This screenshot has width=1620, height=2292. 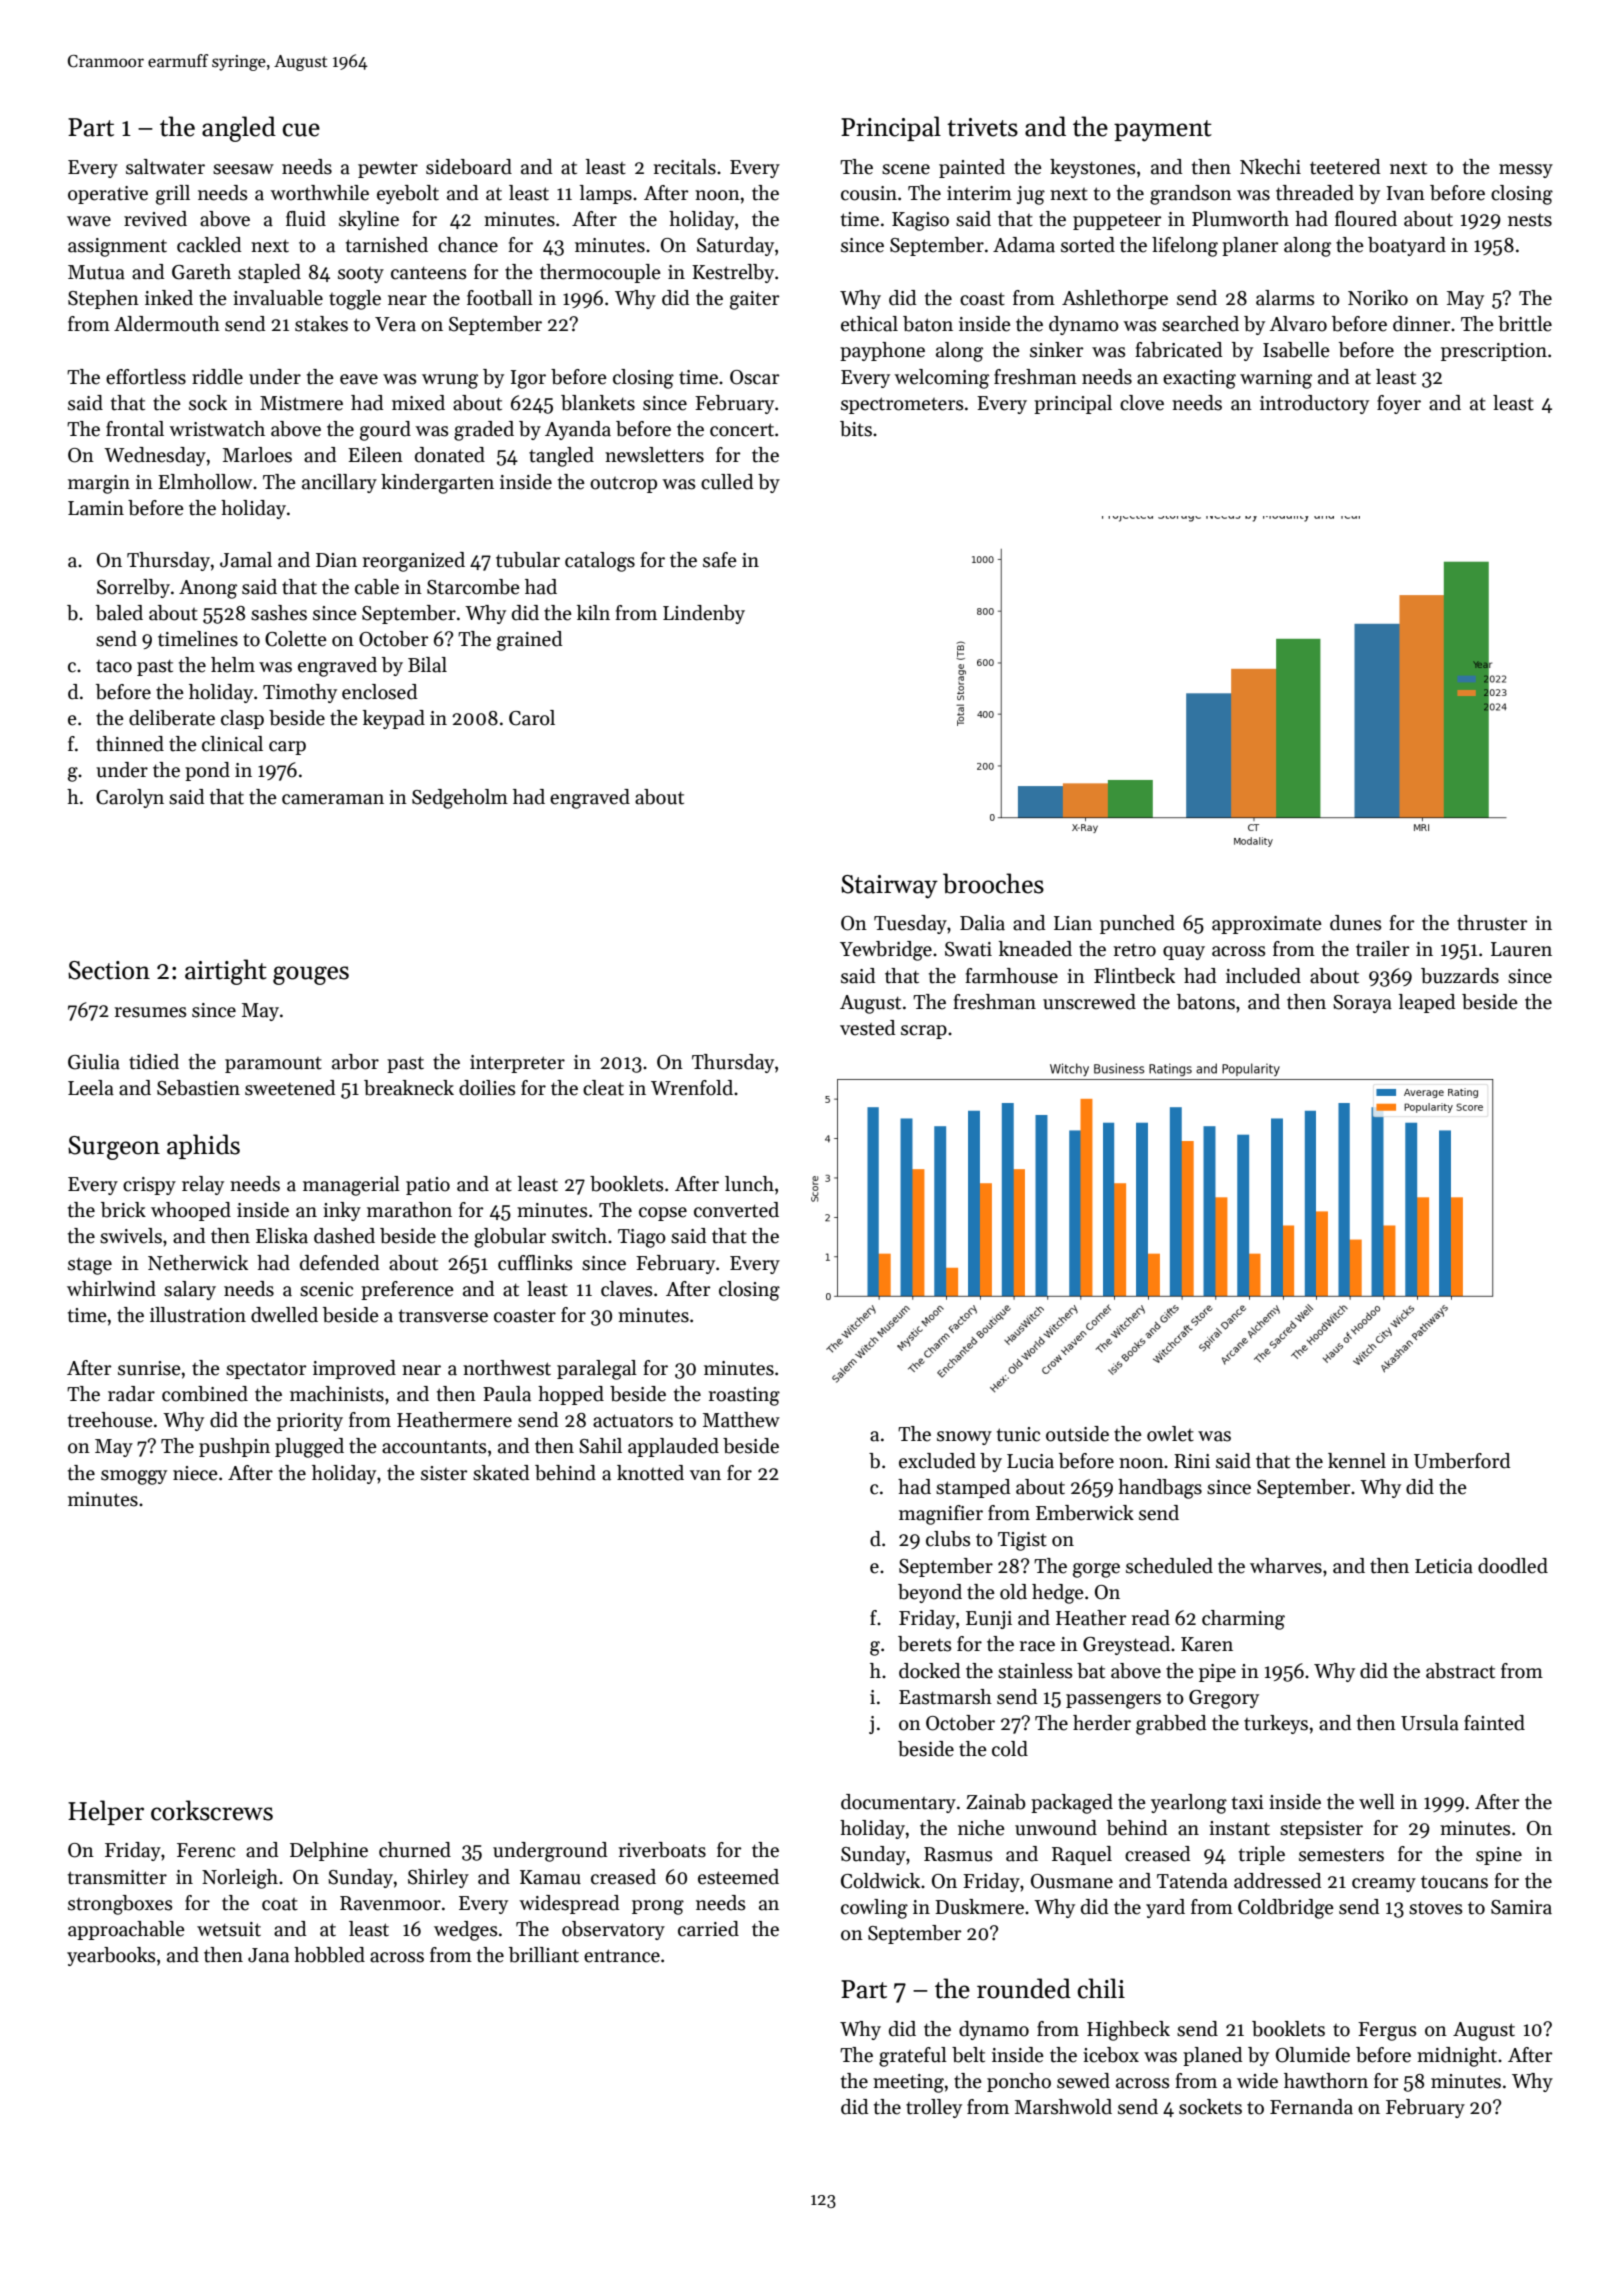 What do you see at coordinates (469, 167) in the screenshot?
I see `sideboard` at bounding box center [469, 167].
